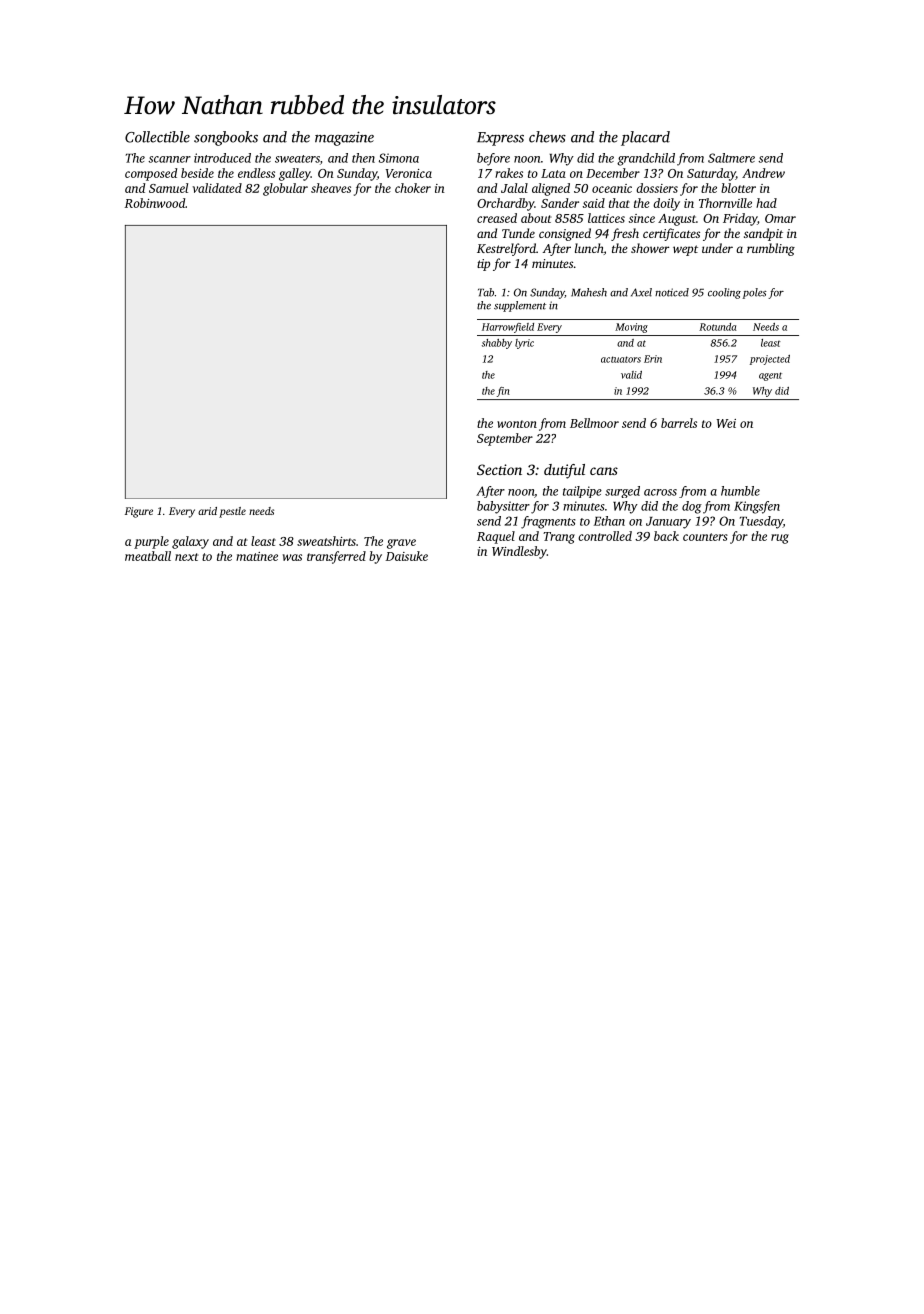  Describe the element at coordinates (582, 492) in the document. I see `tailpipe` at that location.
